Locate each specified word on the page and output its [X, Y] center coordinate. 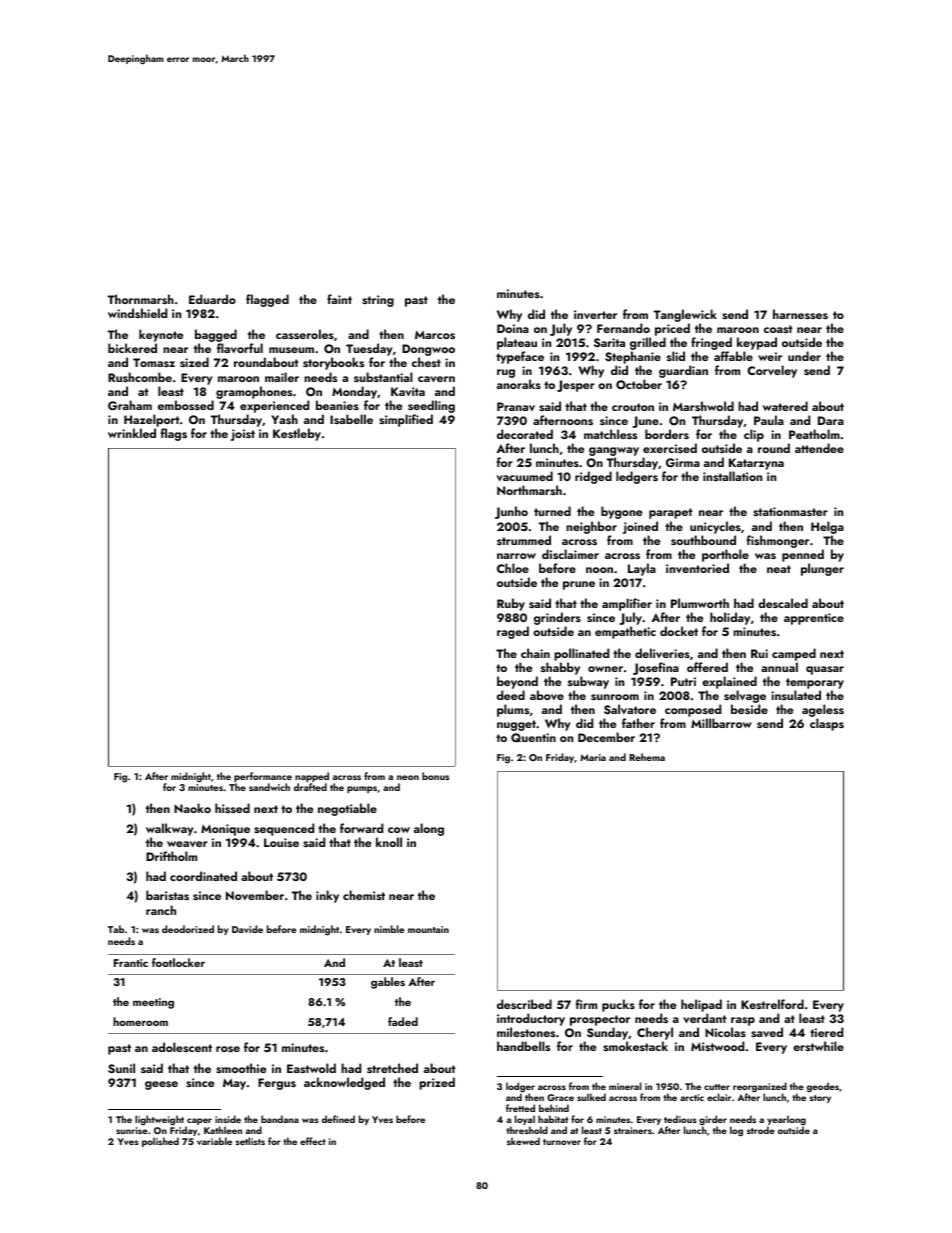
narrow [516, 556]
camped [794, 654]
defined [338, 1119]
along [429, 829]
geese [161, 1085]
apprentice [814, 619]
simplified [406, 420]
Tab [116, 929]
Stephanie [633, 357]
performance [263, 778]
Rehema [647, 757]
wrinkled [132, 433]
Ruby [511, 604]
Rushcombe [140, 377]
